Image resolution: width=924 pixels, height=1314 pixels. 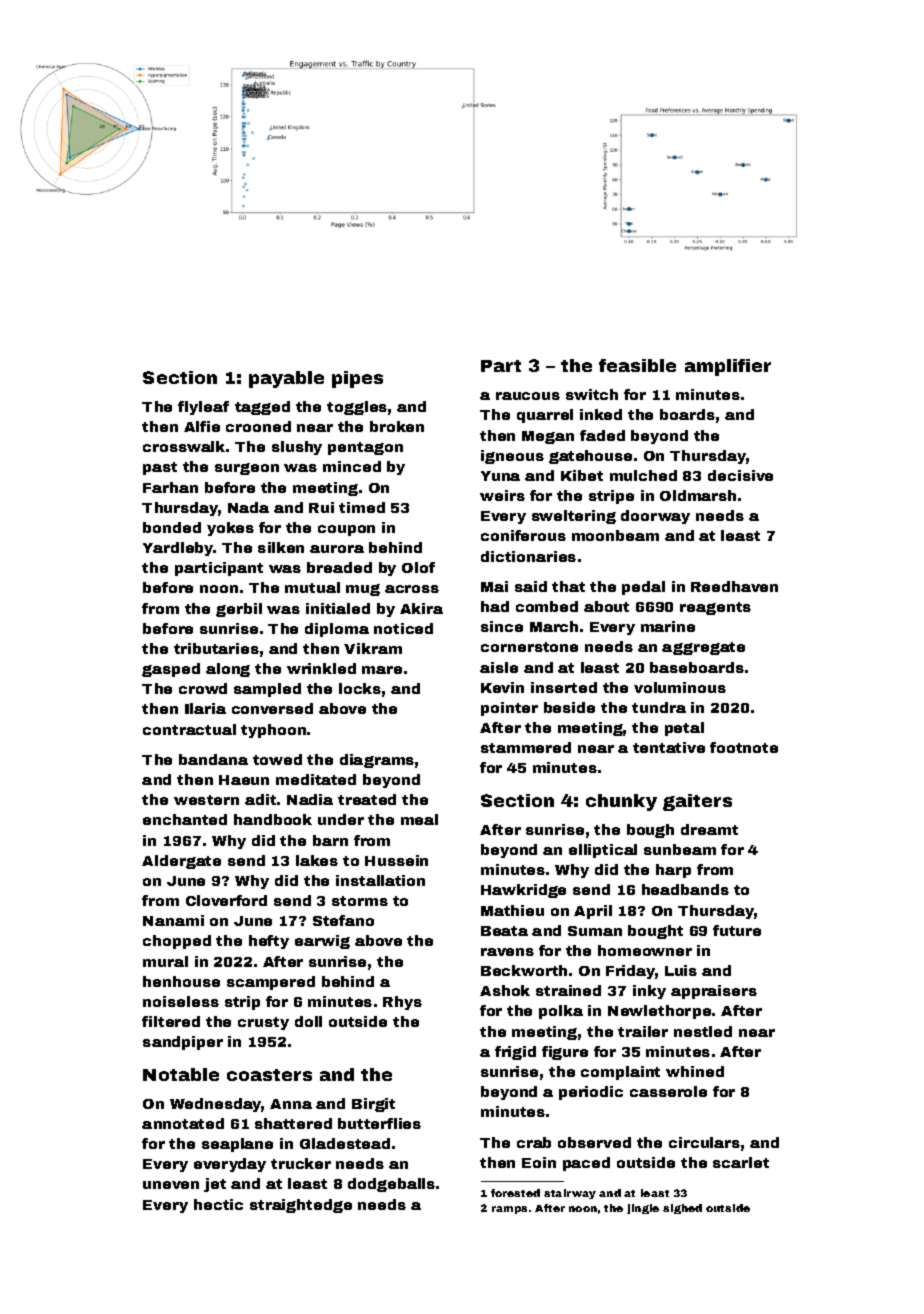 What do you see at coordinates (740, 475) in the screenshot?
I see `decisive` at bounding box center [740, 475].
